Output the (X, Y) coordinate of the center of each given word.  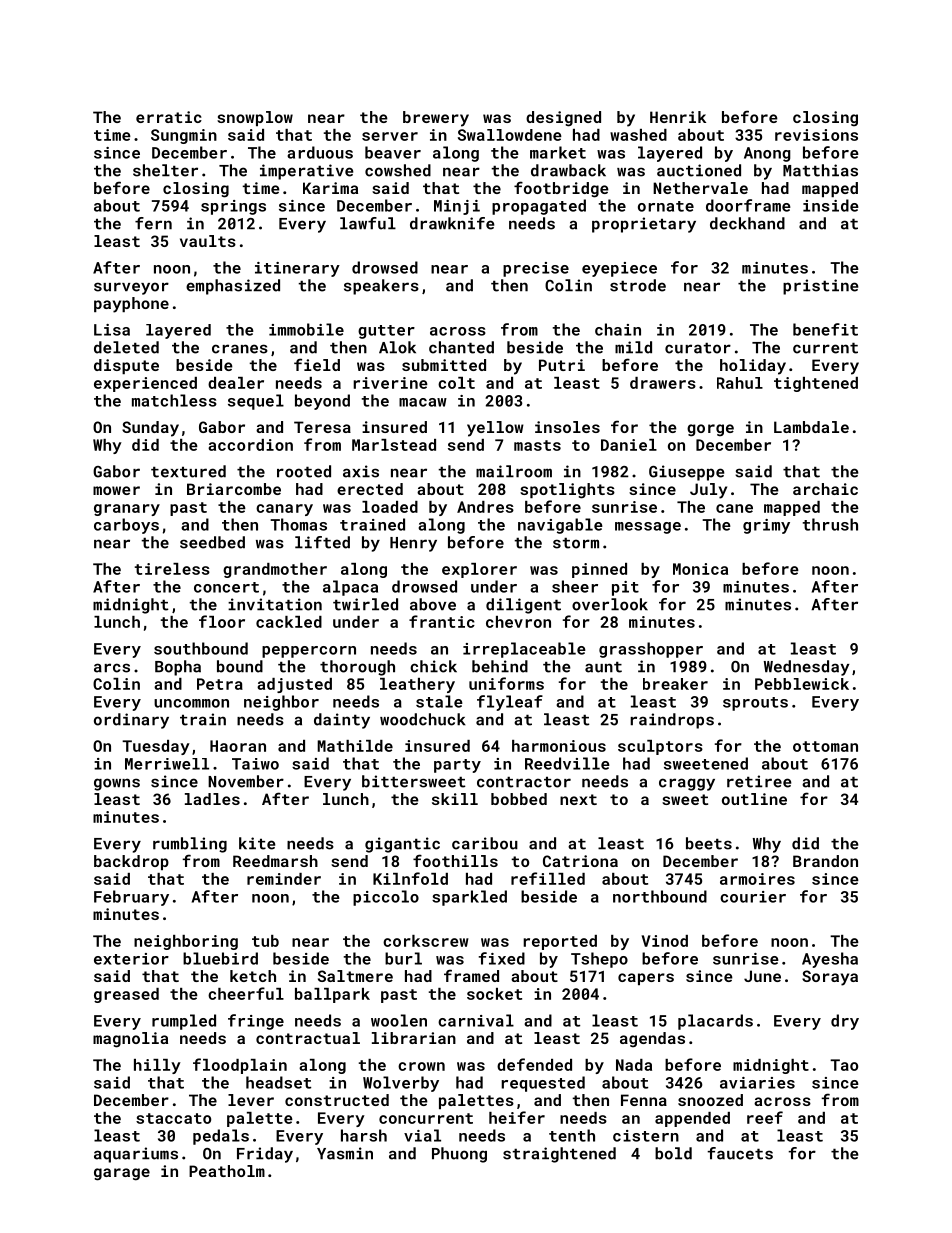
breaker (675, 684)
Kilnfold (410, 878)
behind (500, 666)
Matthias (820, 170)
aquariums (136, 1155)
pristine (821, 287)
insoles (567, 427)
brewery (436, 119)
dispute (126, 366)
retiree (759, 781)
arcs (112, 668)
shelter (165, 170)
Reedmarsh (275, 861)
